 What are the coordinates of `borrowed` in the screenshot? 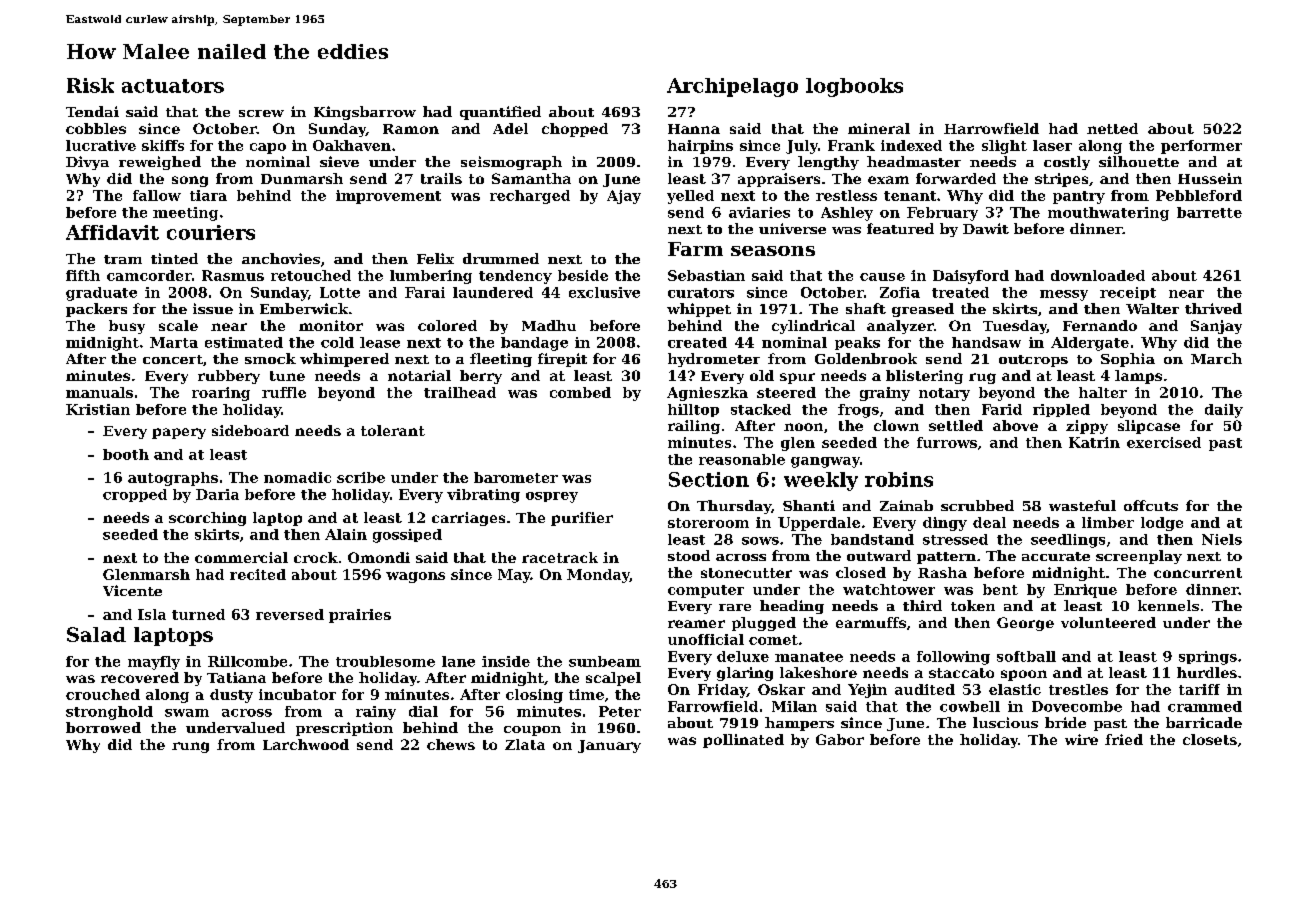 It's located at (103, 727).
